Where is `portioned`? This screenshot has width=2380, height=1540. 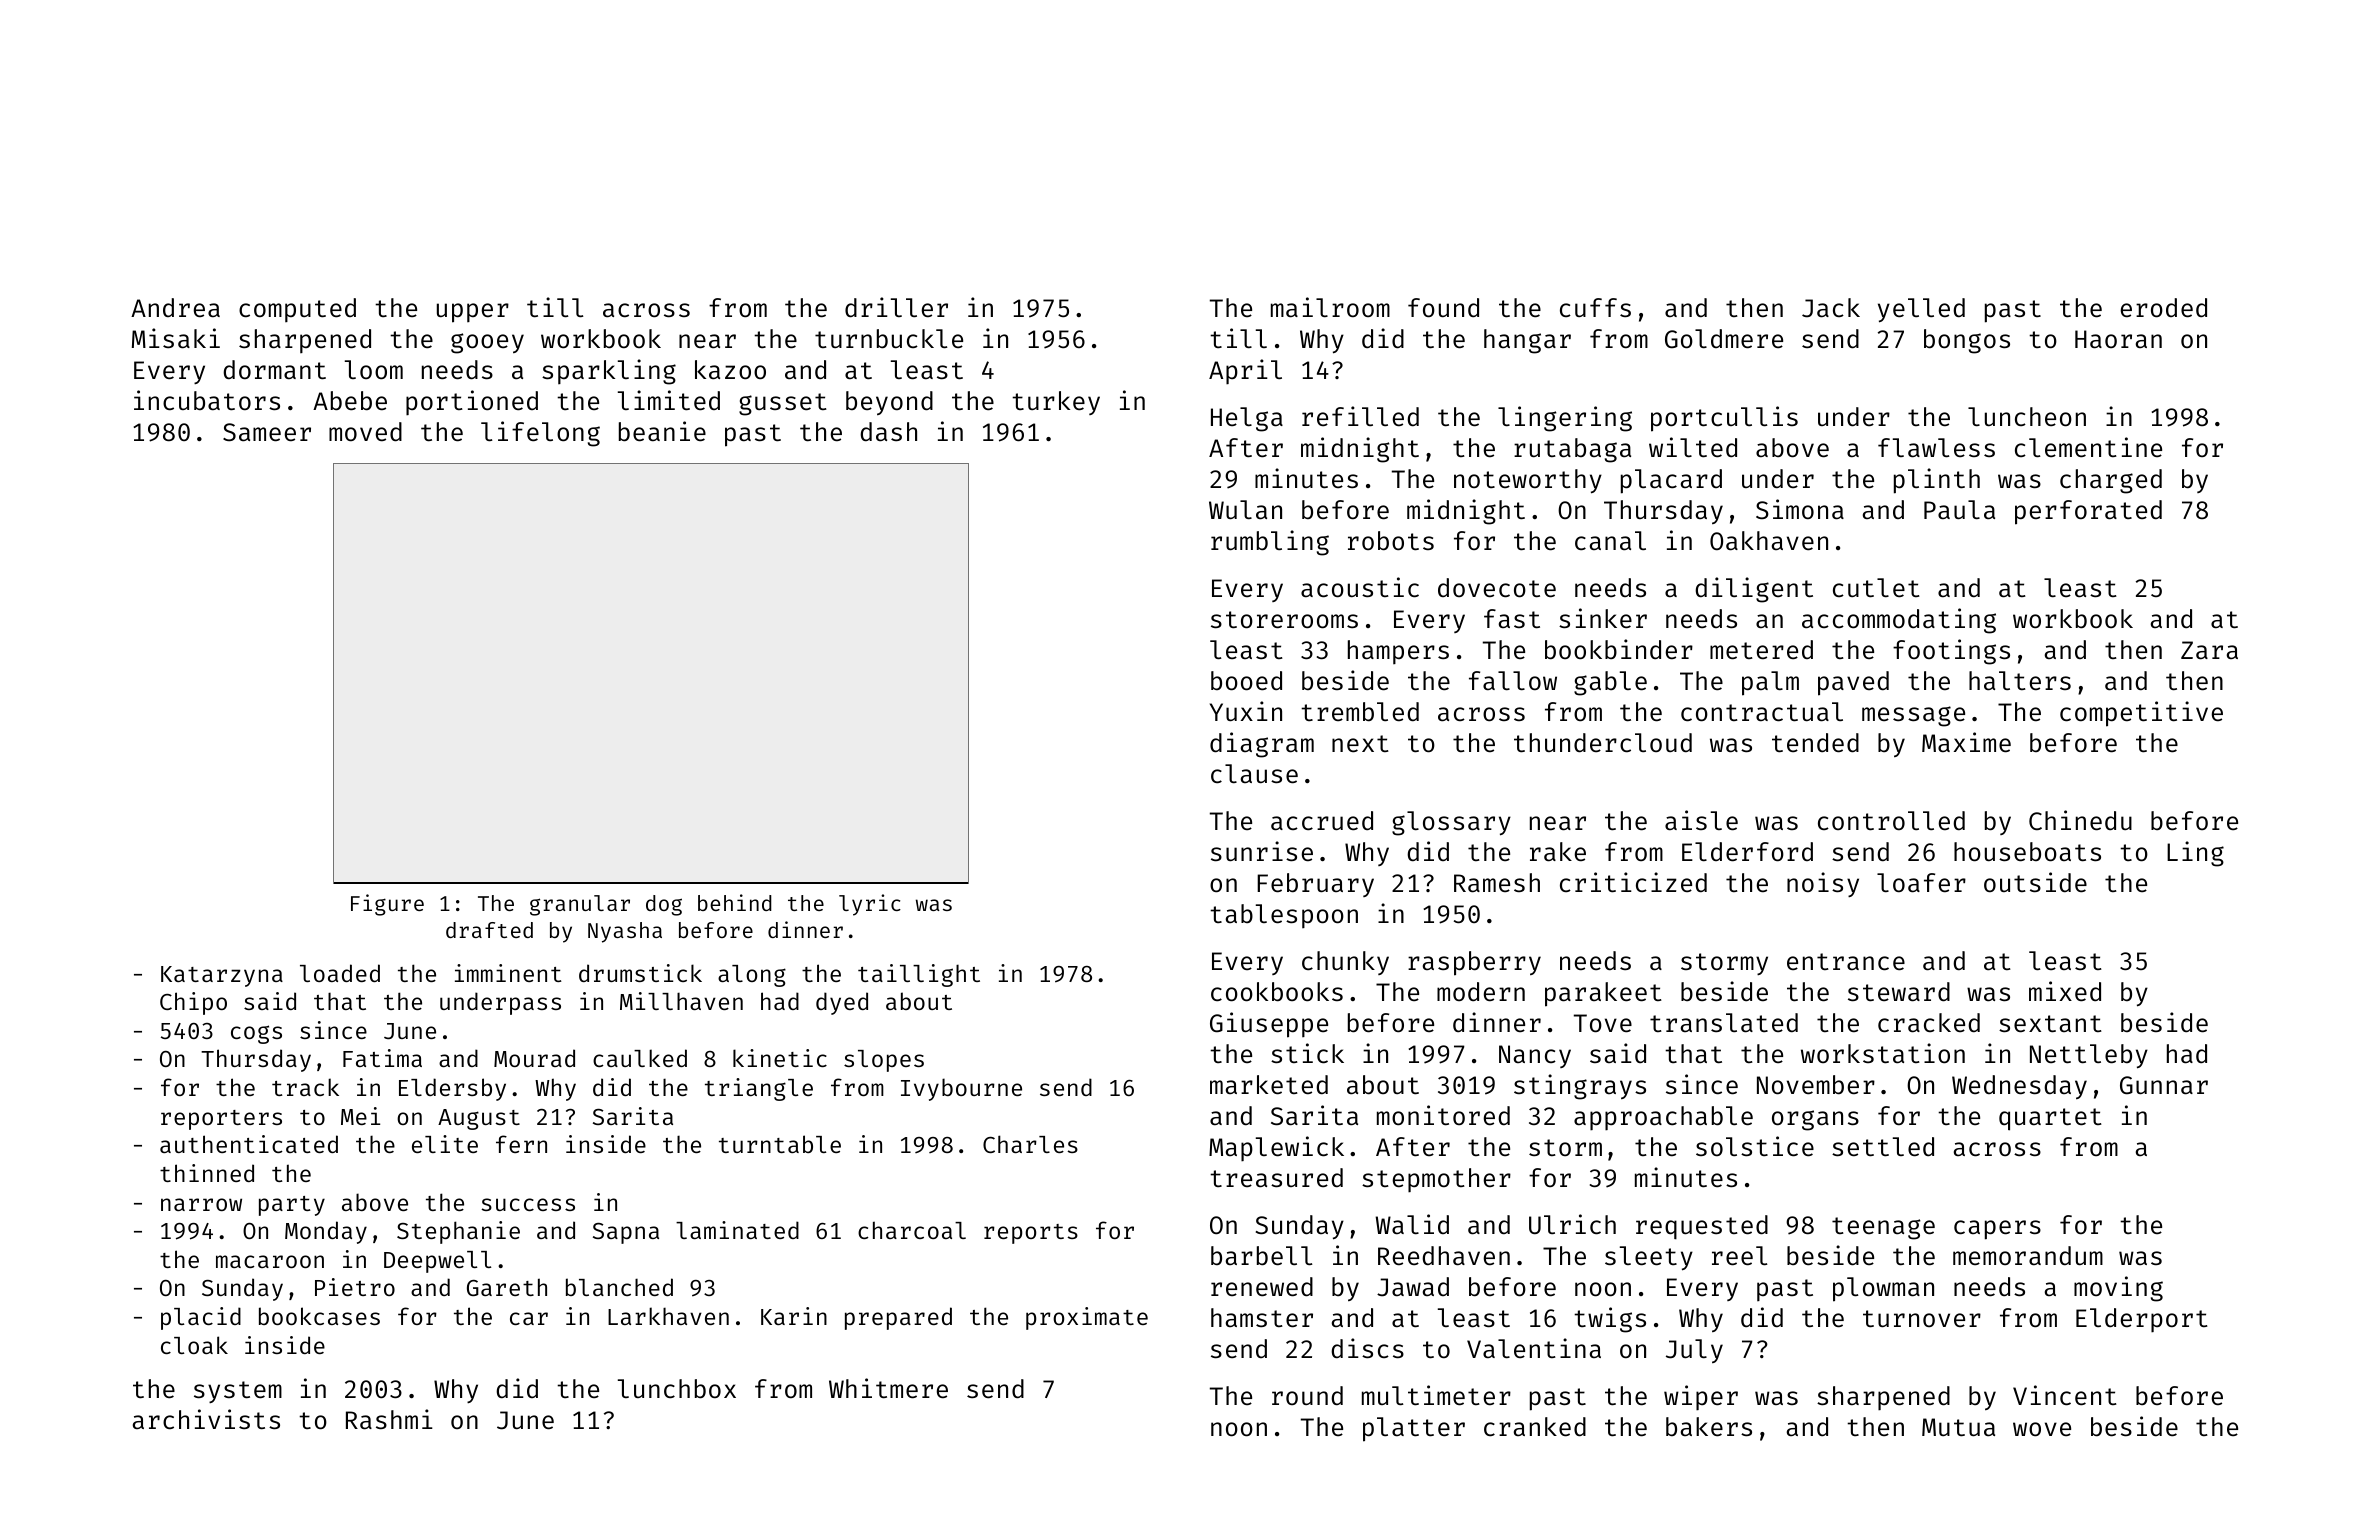 portioned is located at coordinates (472, 402).
